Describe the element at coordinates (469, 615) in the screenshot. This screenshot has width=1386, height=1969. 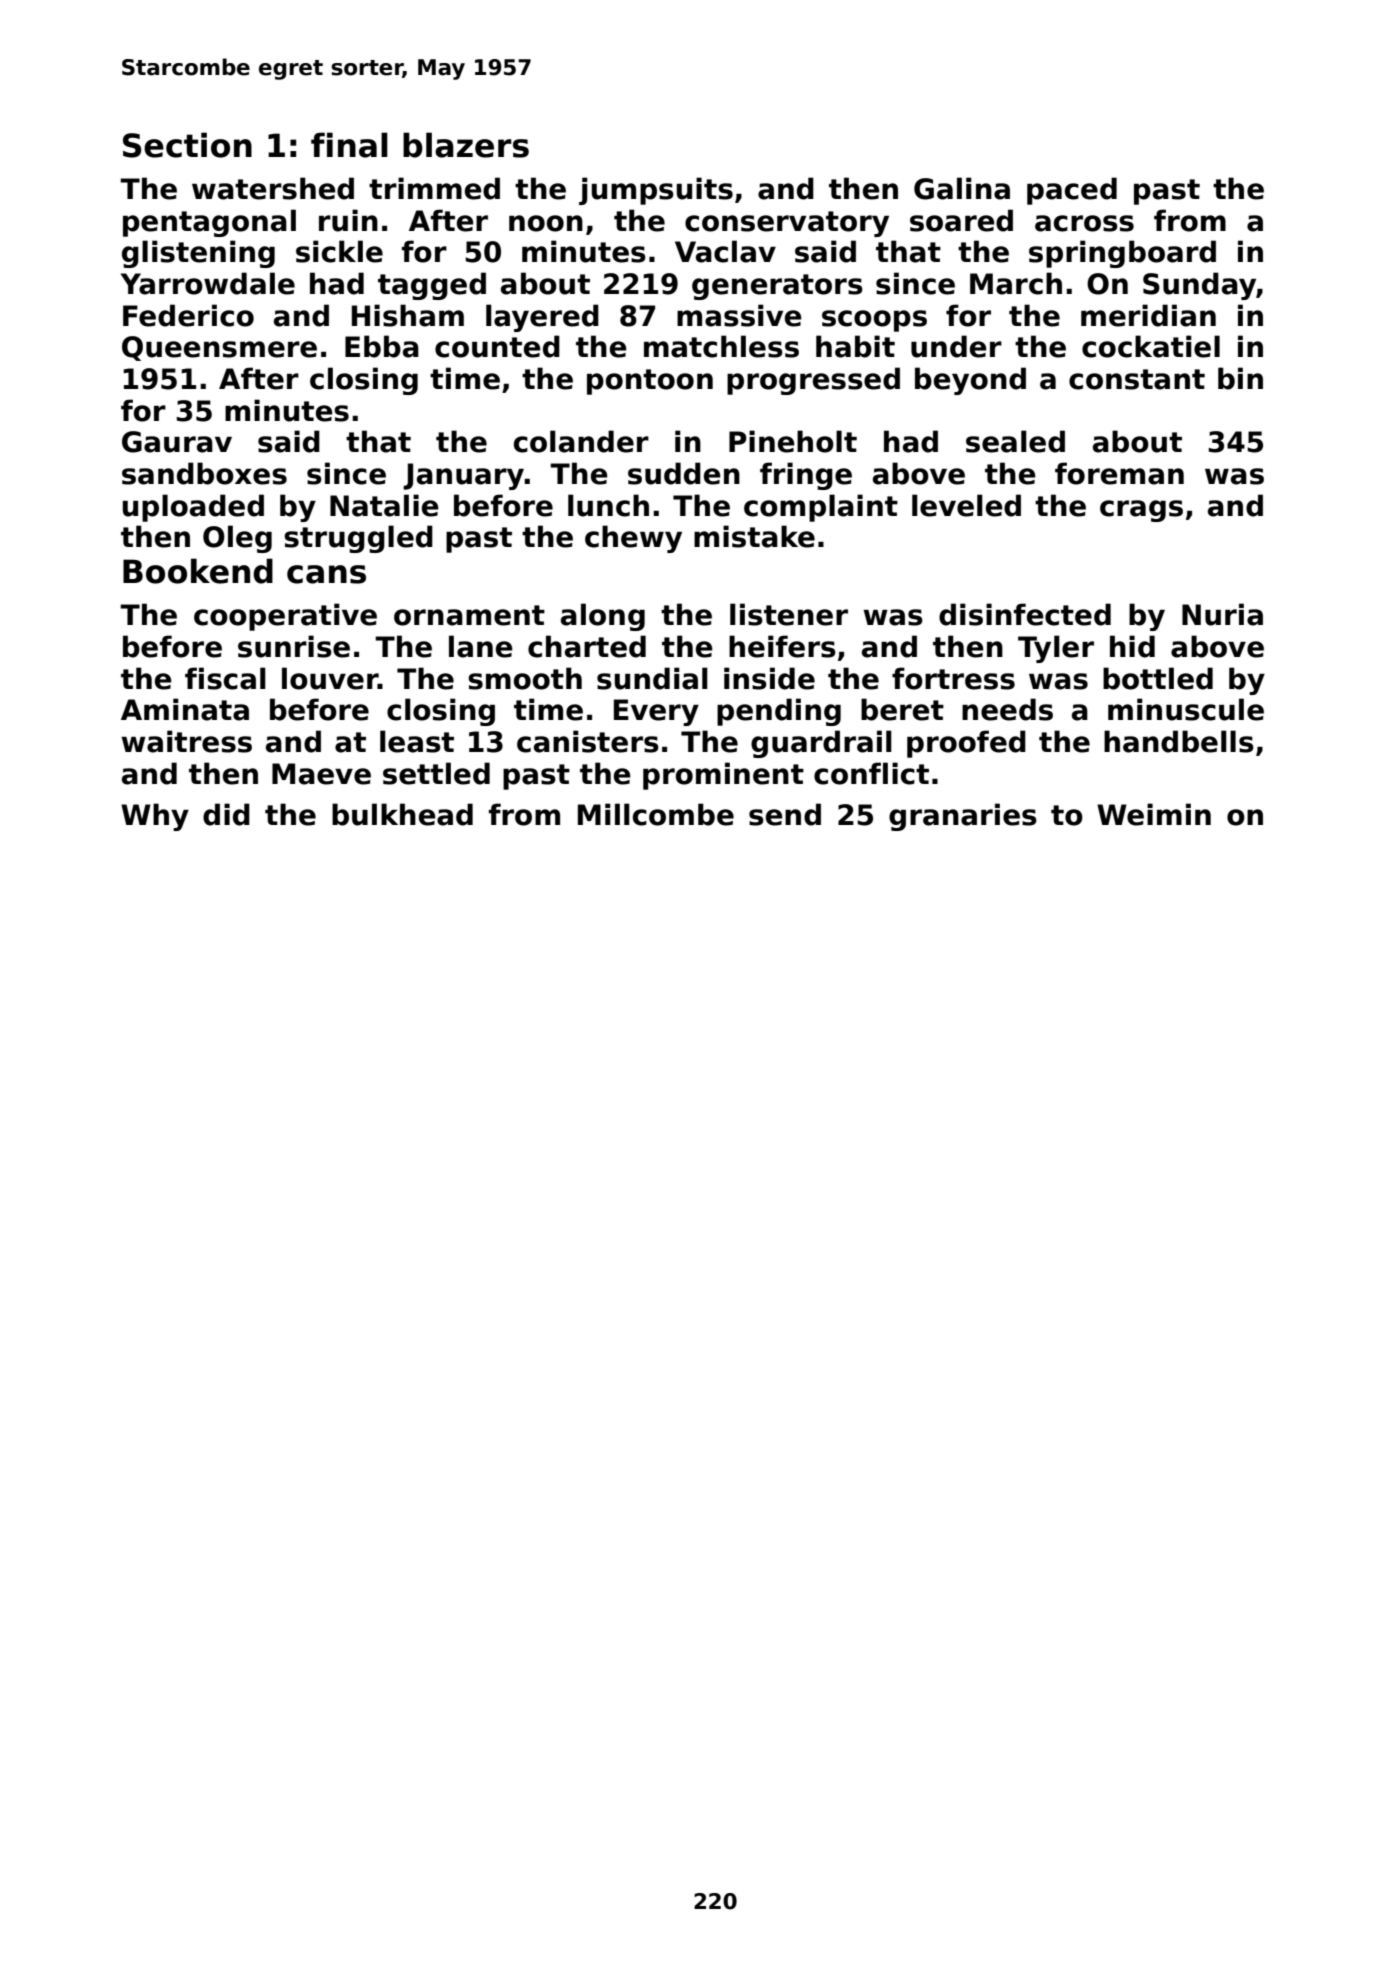
I see `ornament` at that location.
